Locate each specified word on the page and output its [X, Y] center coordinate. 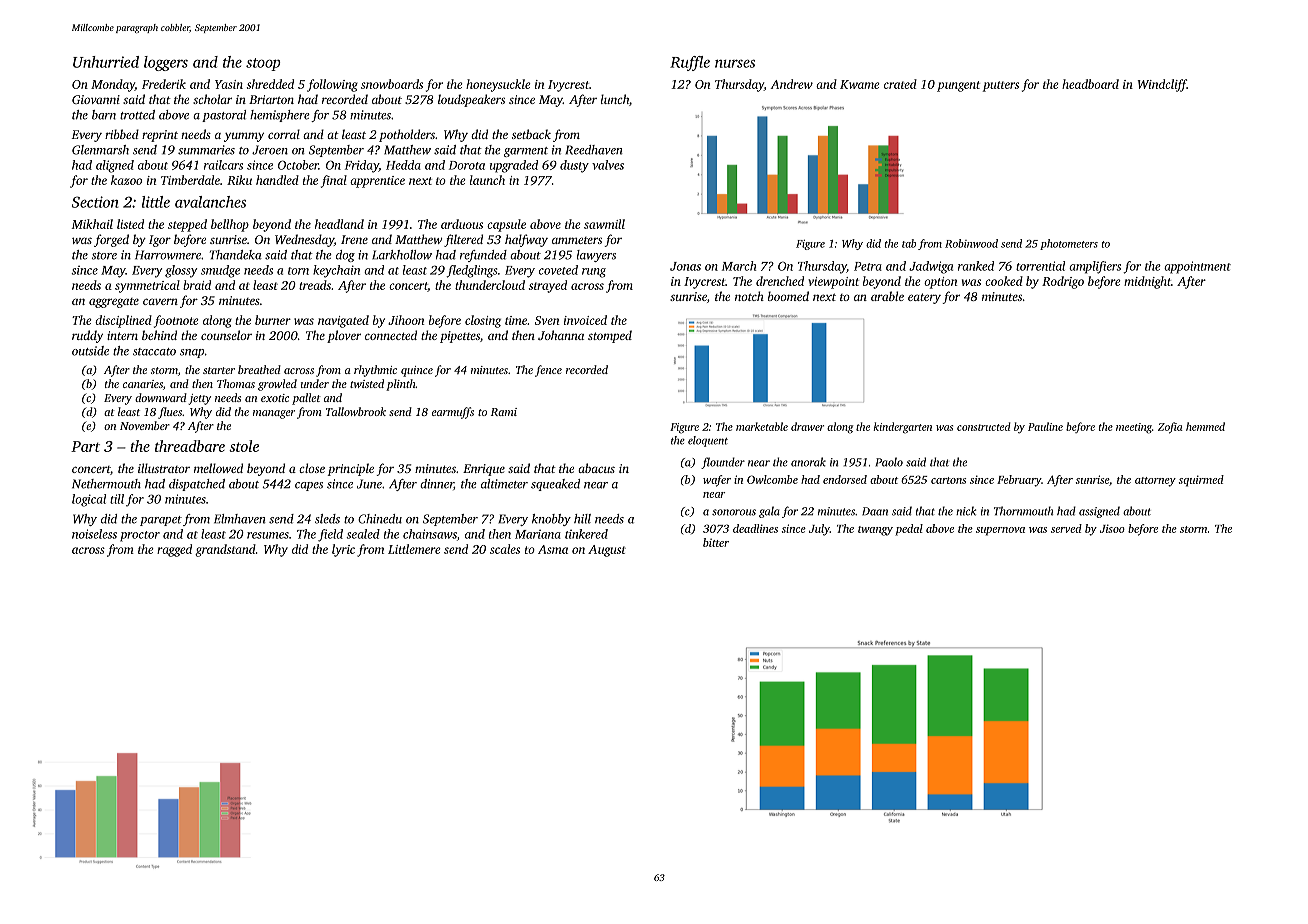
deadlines [755, 528]
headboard [1090, 84]
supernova [1000, 531]
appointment [1197, 267]
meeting [1134, 428]
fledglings [471, 271]
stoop [263, 64]
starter [219, 370]
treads [315, 285]
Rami [504, 412]
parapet [161, 521]
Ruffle [690, 63]
